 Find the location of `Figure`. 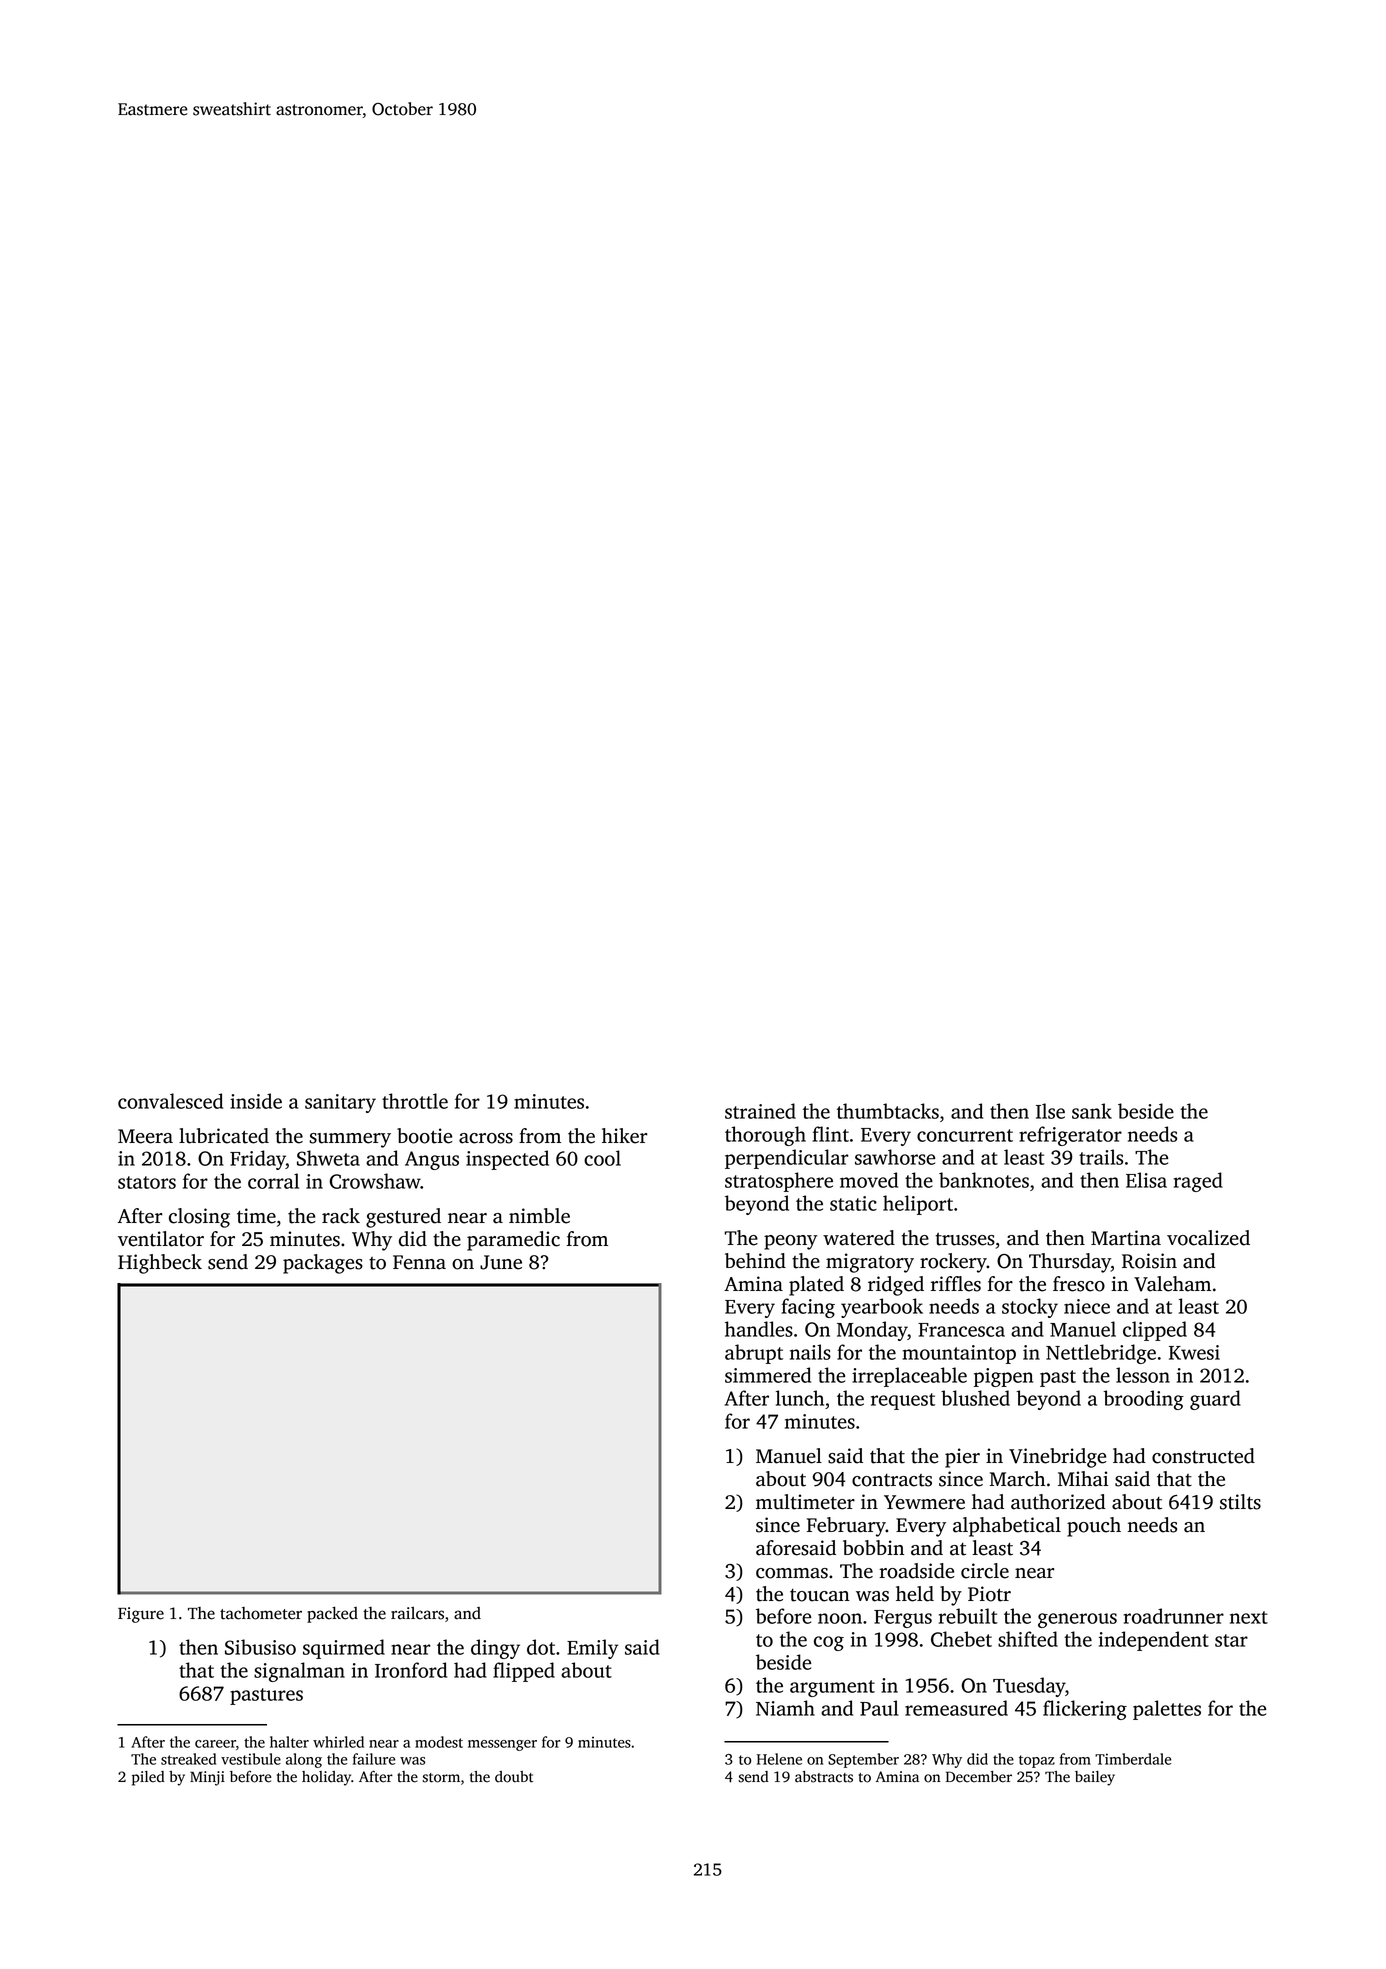

Figure is located at coordinates (141, 1615).
